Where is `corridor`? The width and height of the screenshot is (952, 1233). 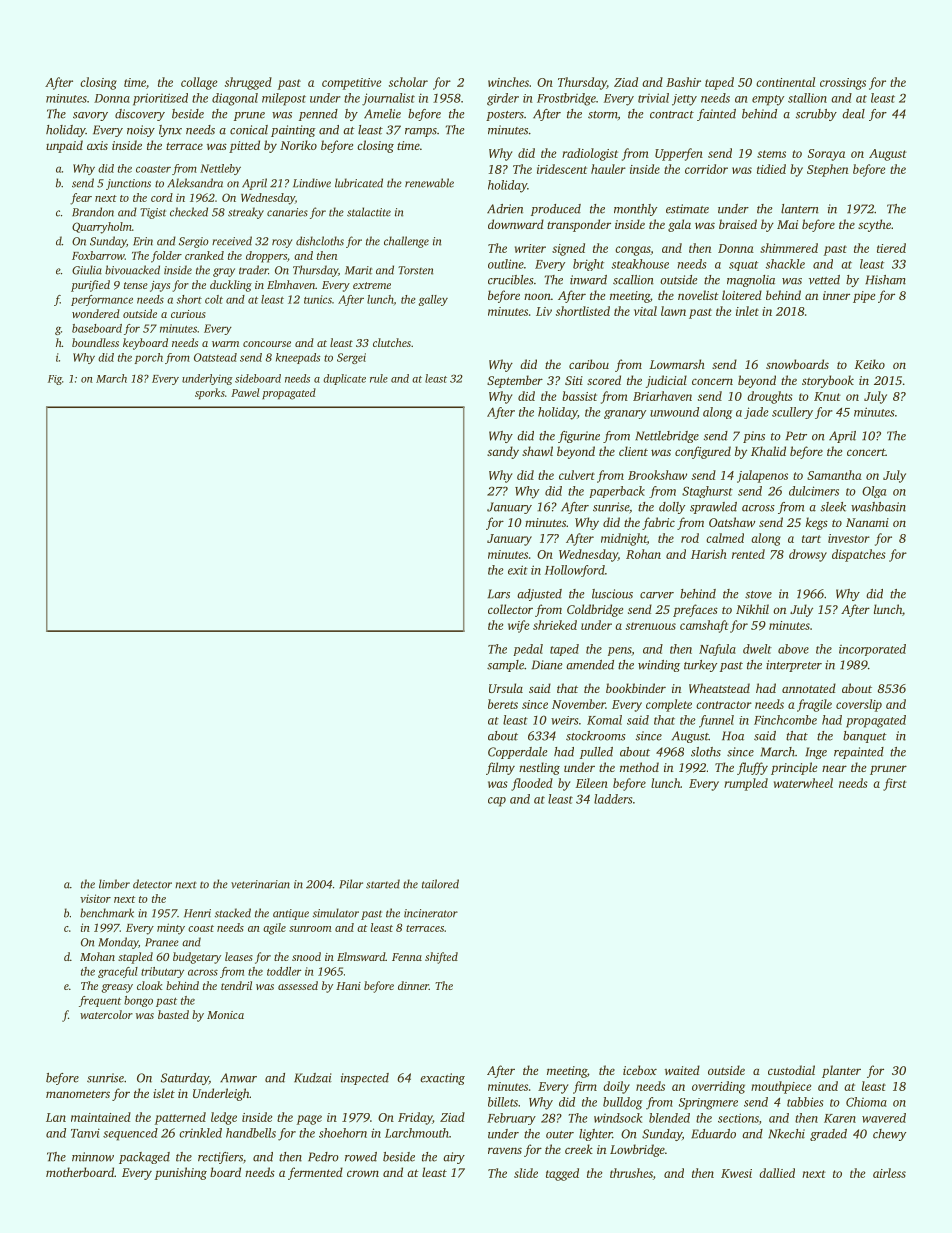 corridor is located at coordinates (706, 169).
